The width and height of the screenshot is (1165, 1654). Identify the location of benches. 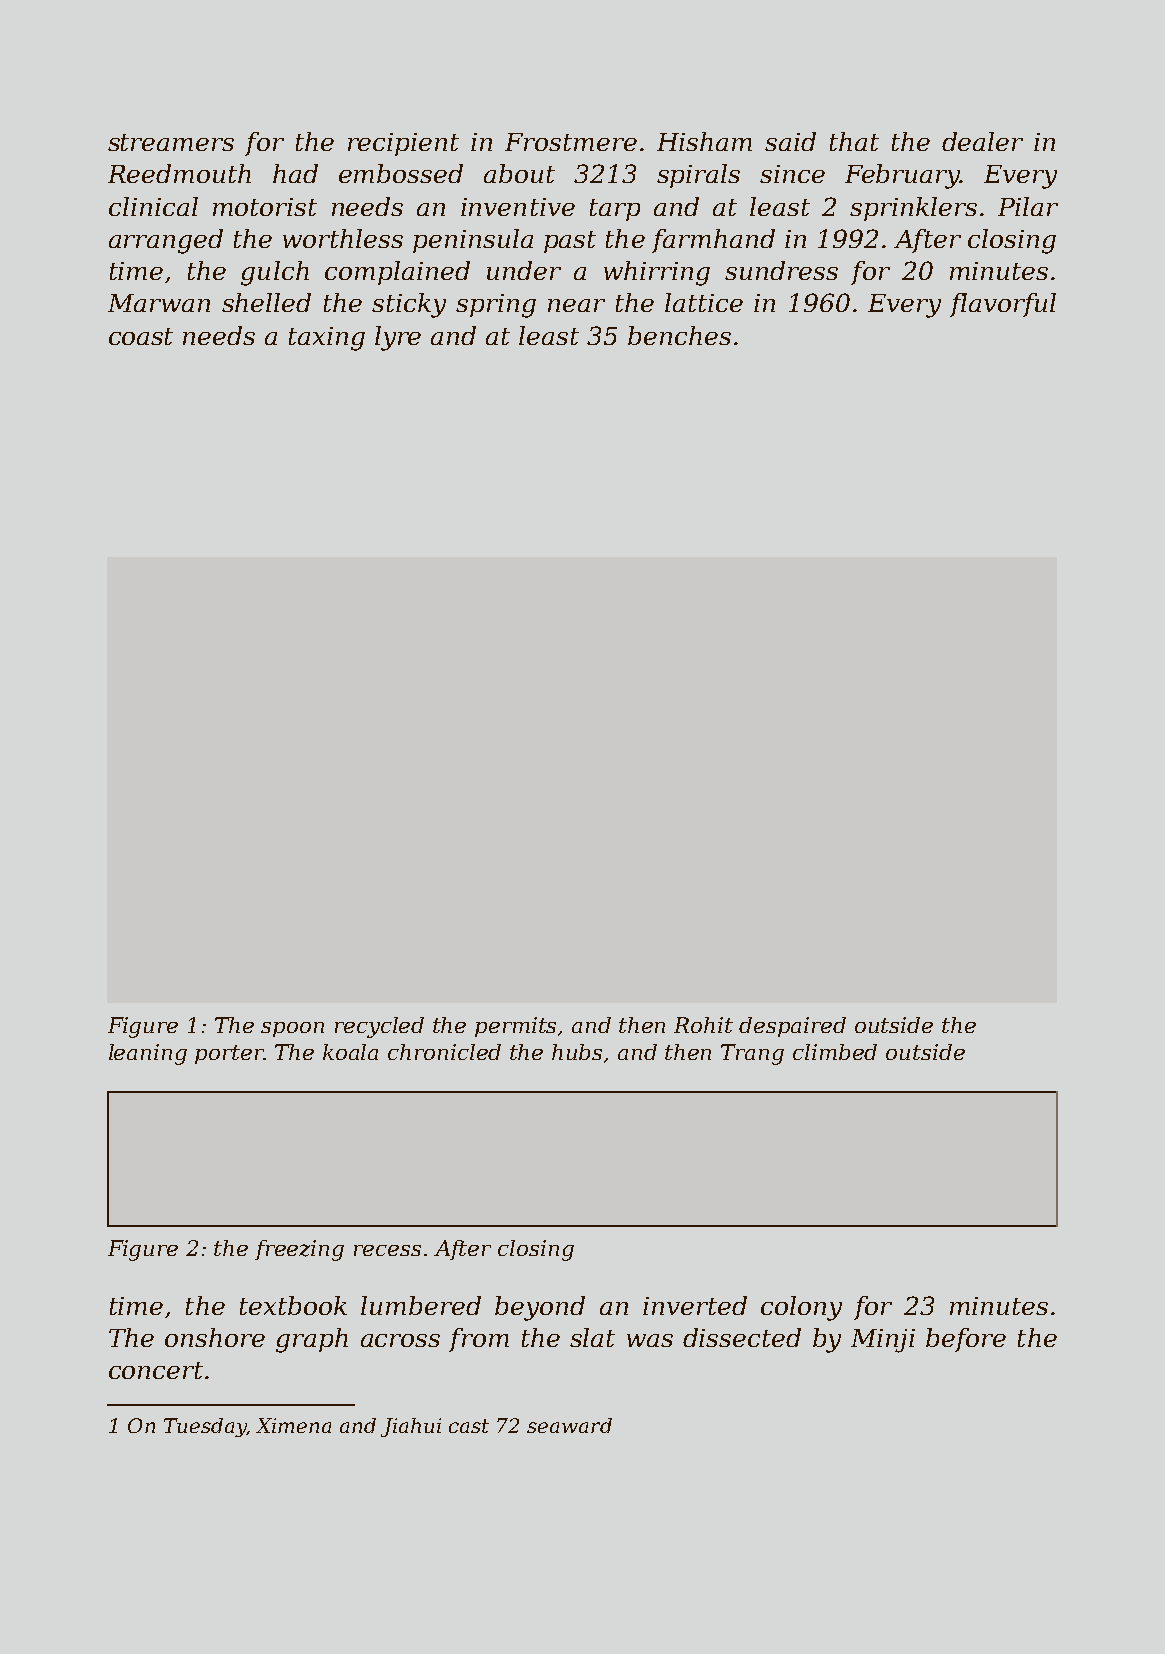
(679, 335).
